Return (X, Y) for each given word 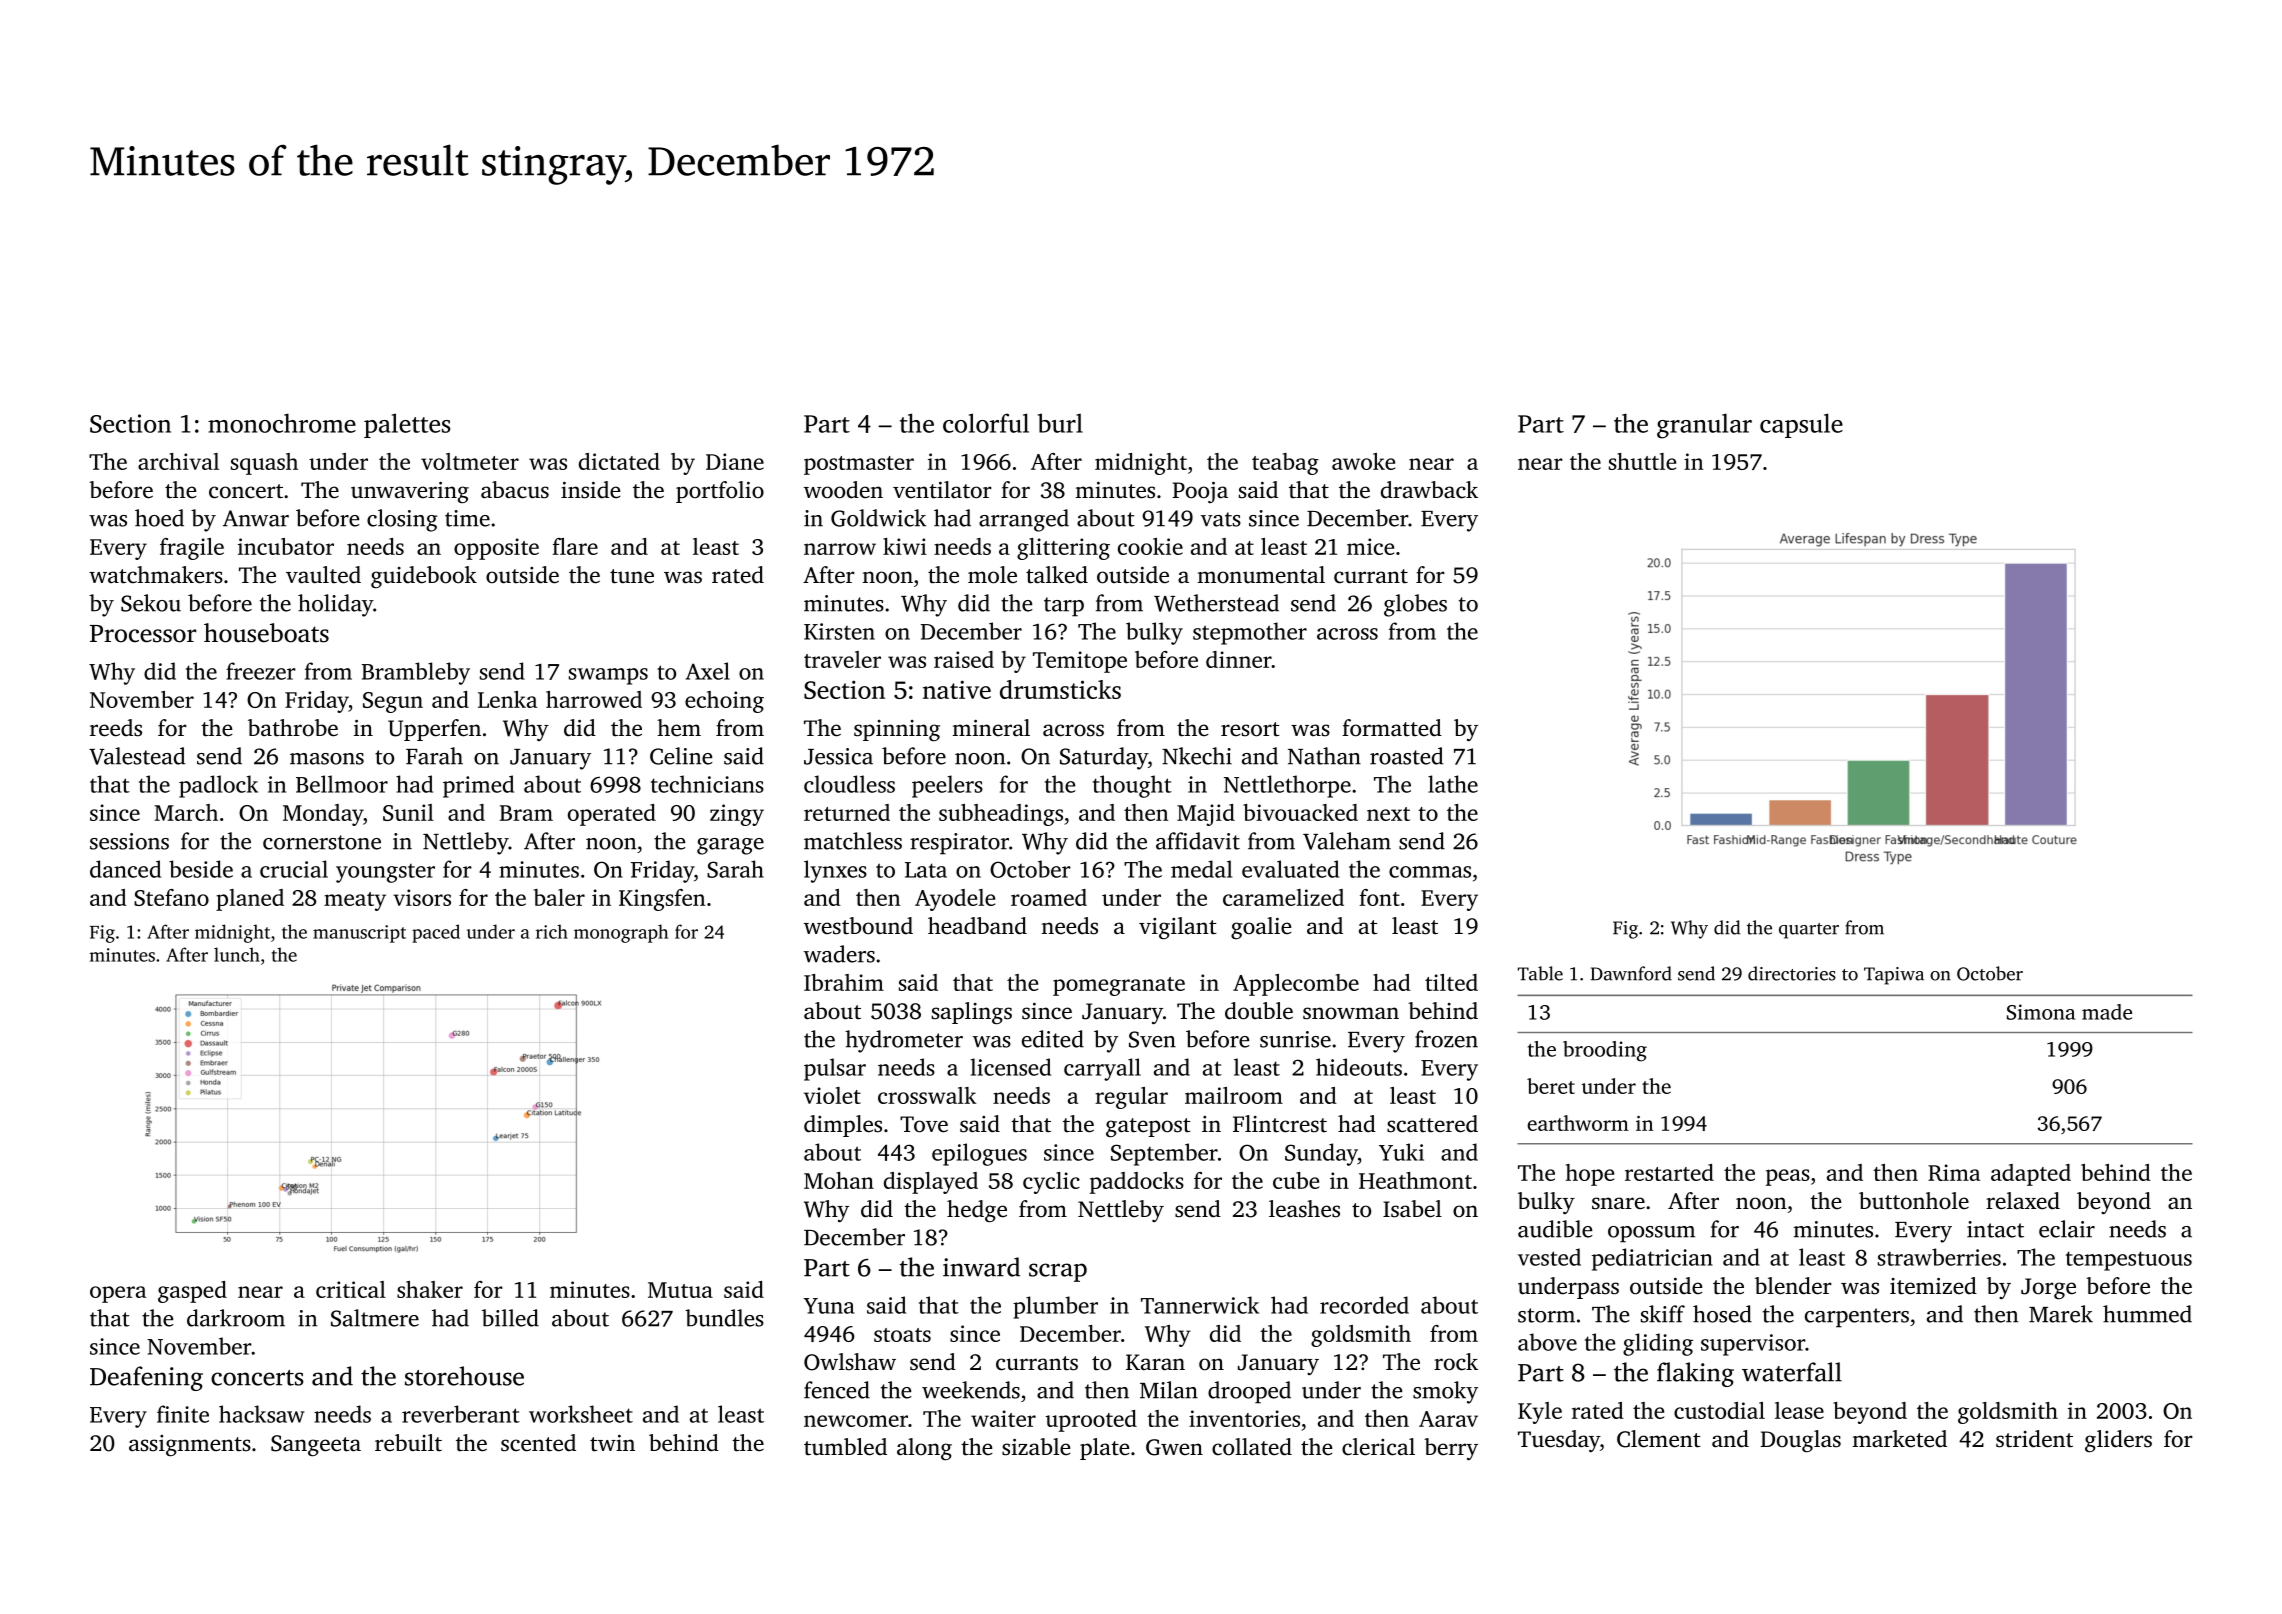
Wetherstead (1216, 603)
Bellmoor (342, 784)
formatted (1392, 728)
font (1379, 897)
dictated (619, 461)
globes (1415, 605)
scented (538, 1443)
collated (1252, 1447)
